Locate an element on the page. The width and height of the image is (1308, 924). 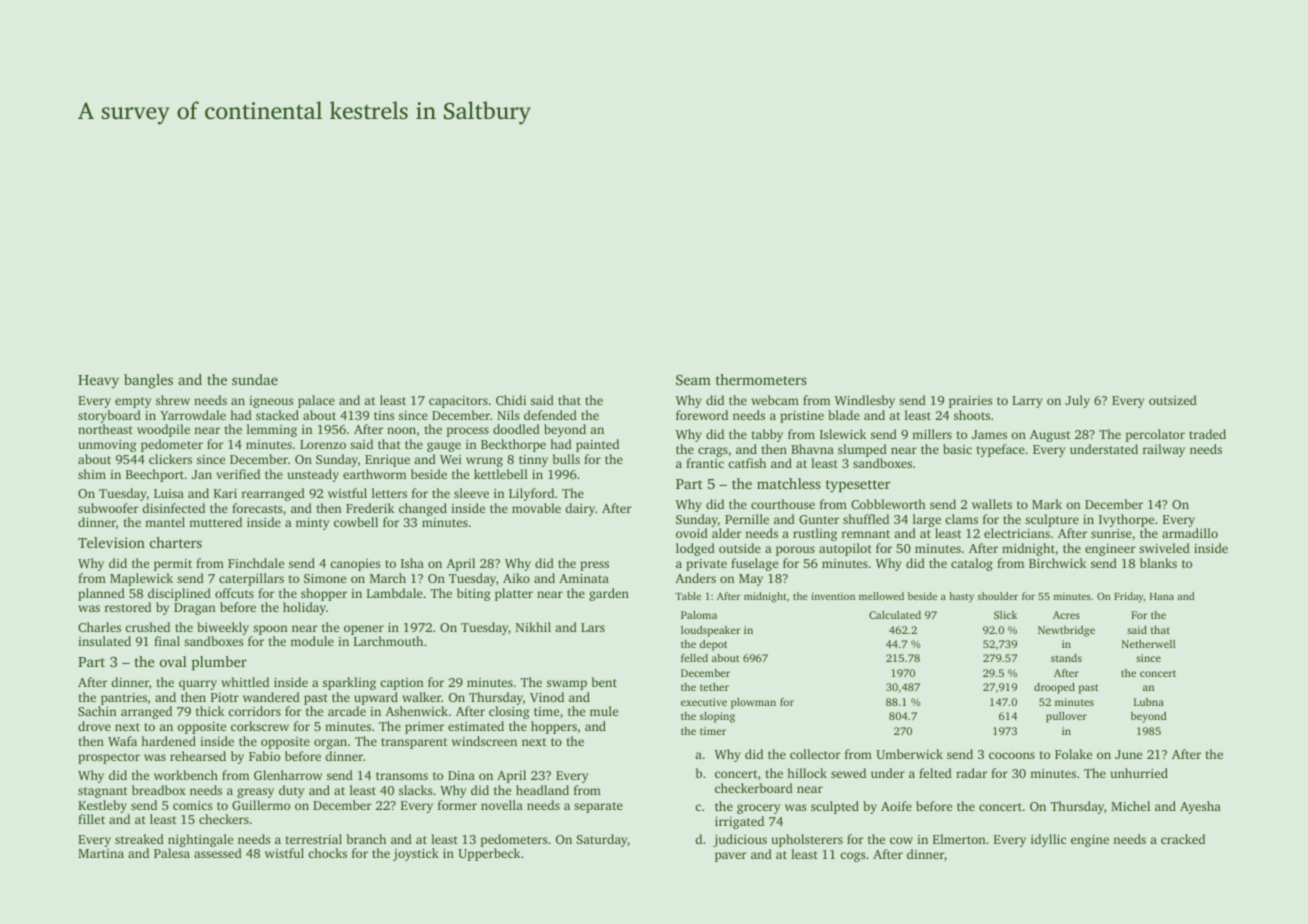
Nils is located at coordinates (508, 415).
